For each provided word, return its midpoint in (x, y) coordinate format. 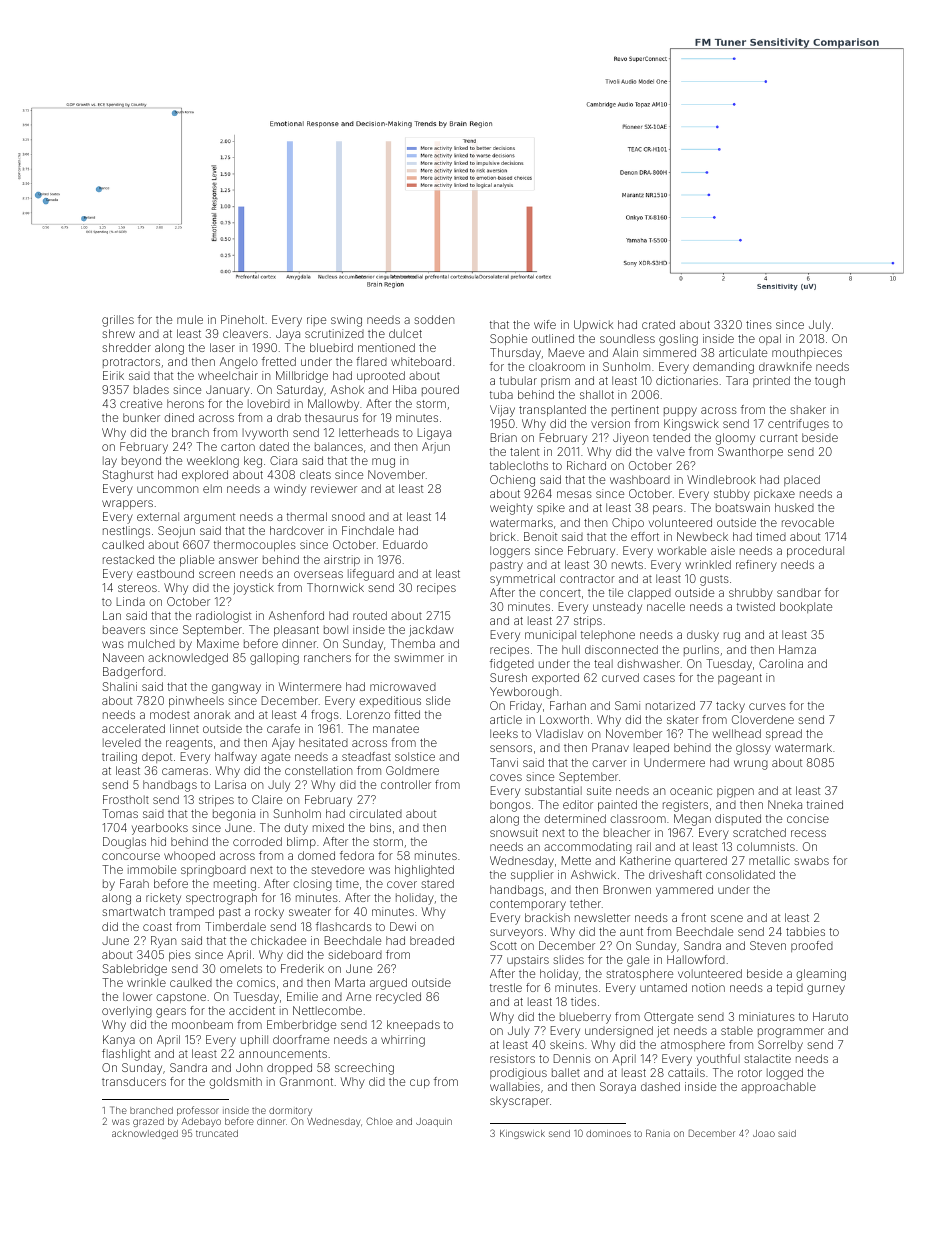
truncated (217, 1133)
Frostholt (126, 799)
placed (802, 480)
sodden (434, 319)
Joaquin (434, 1122)
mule (190, 319)
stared (437, 883)
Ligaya (434, 434)
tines (759, 324)
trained (825, 804)
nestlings (126, 532)
